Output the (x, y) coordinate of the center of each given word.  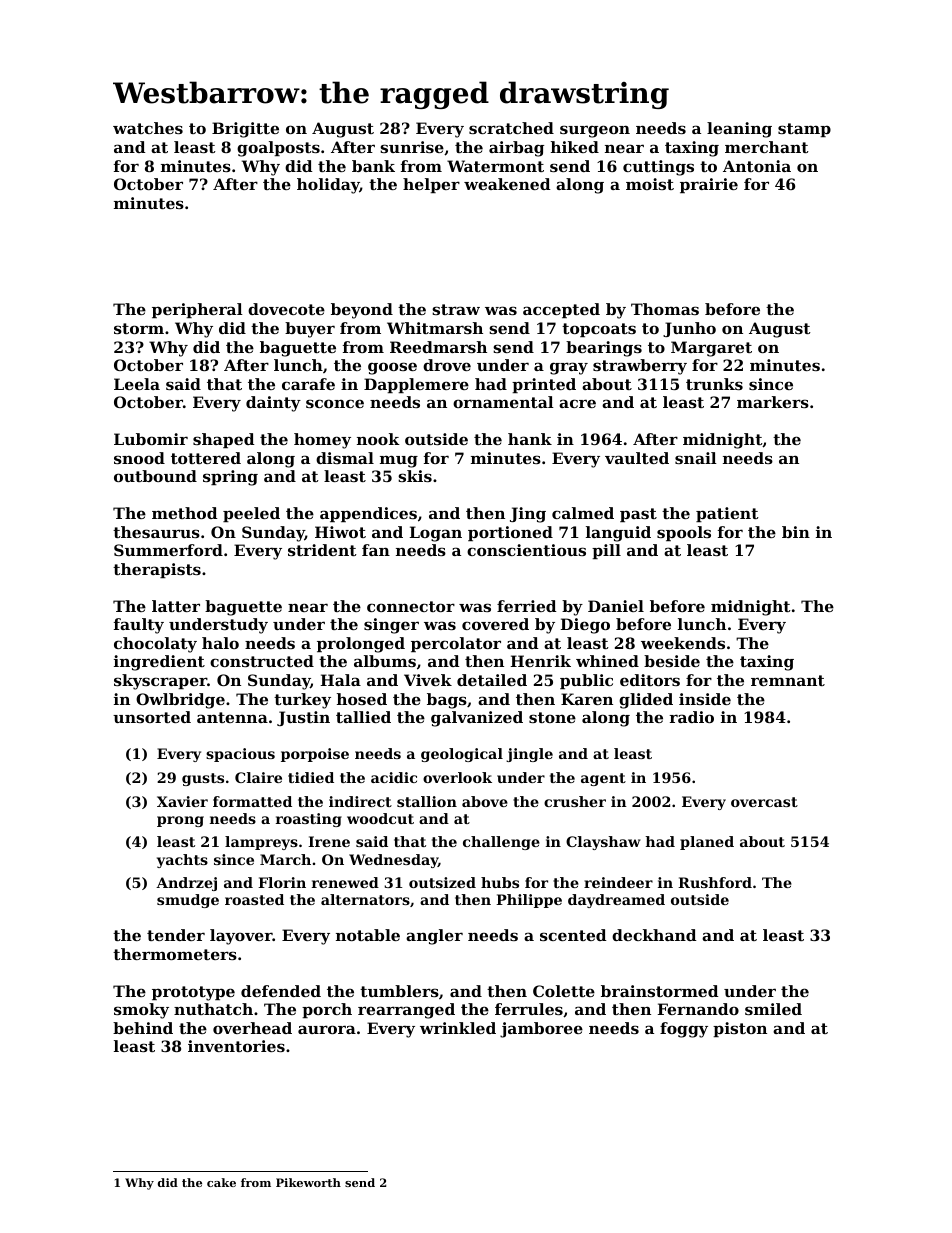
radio (691, 717)
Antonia (757, 166)
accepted (561, 310)
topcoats (599, 330)
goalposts (278, 149)
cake (221, 1182)
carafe (308, 384)
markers (773, 402)
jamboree (541, 1030)
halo (220, 643)
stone (552, 717)
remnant (788, 680)
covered (495, 624)
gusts (203, 779)
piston (740, 1029)
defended (281, 991)
